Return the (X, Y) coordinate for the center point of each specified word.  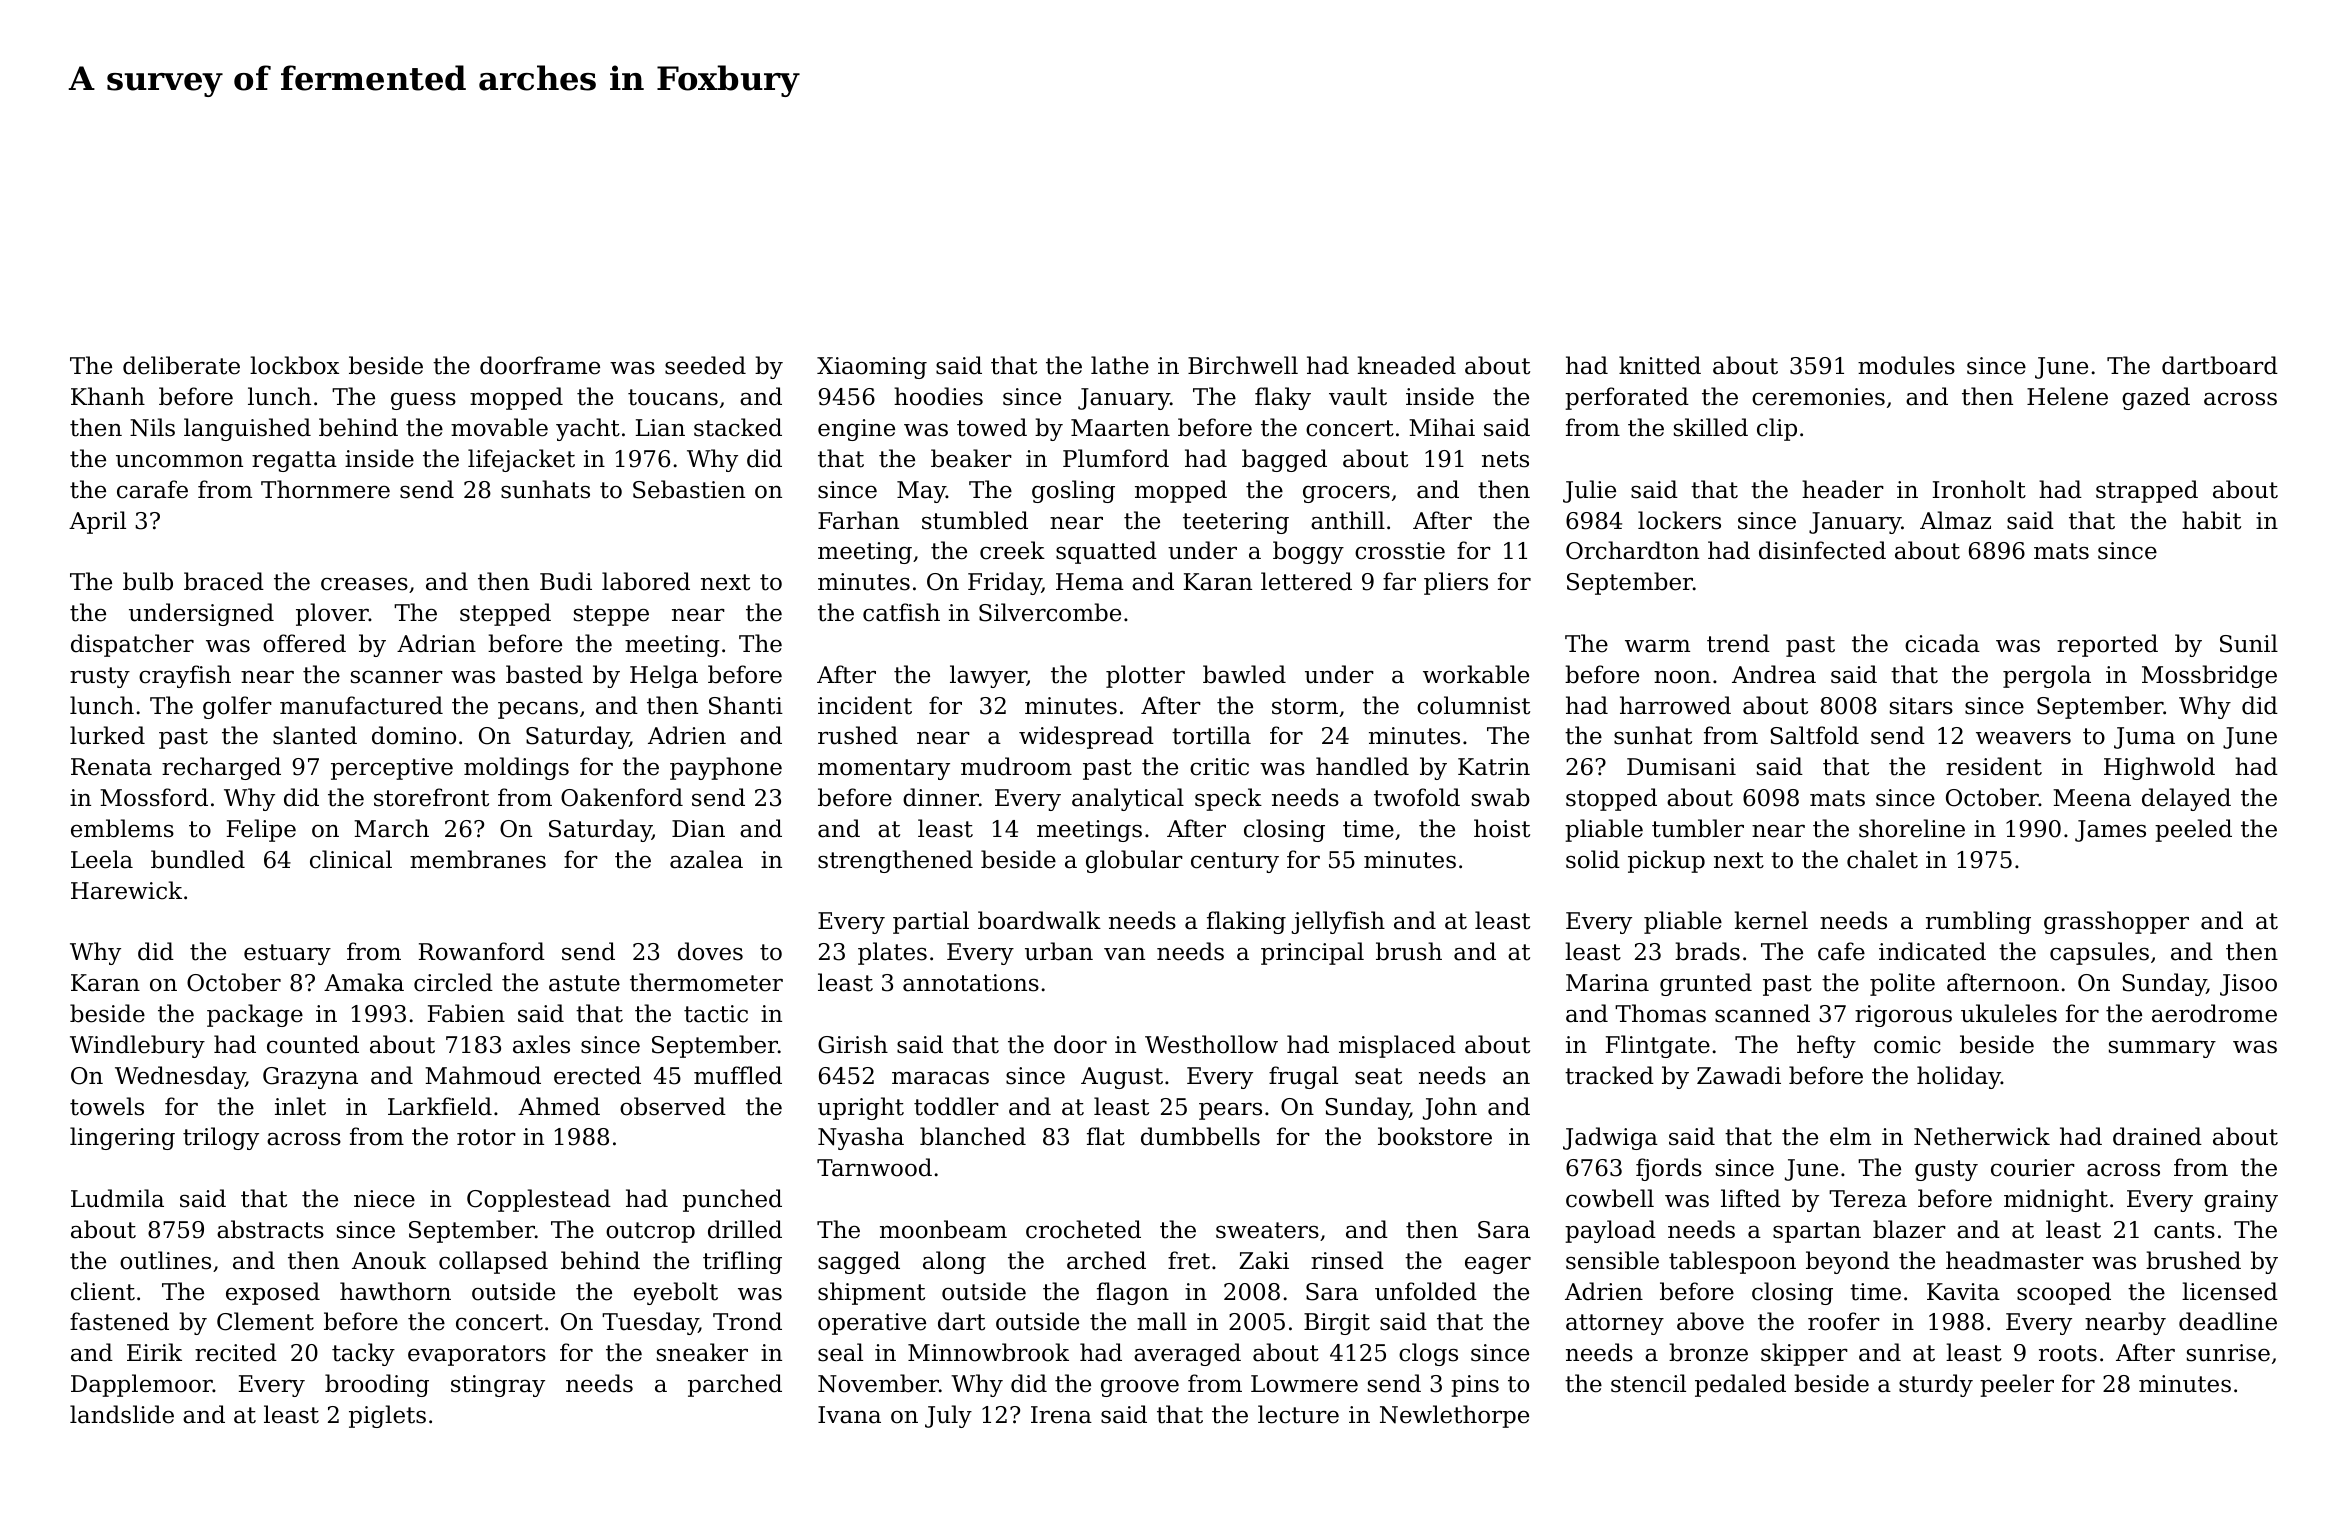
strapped (2147, 491)
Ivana (849, 1415)
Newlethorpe (1454, 1416)
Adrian (436, 643)
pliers (1456, 583)
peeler (2017, 1385)
